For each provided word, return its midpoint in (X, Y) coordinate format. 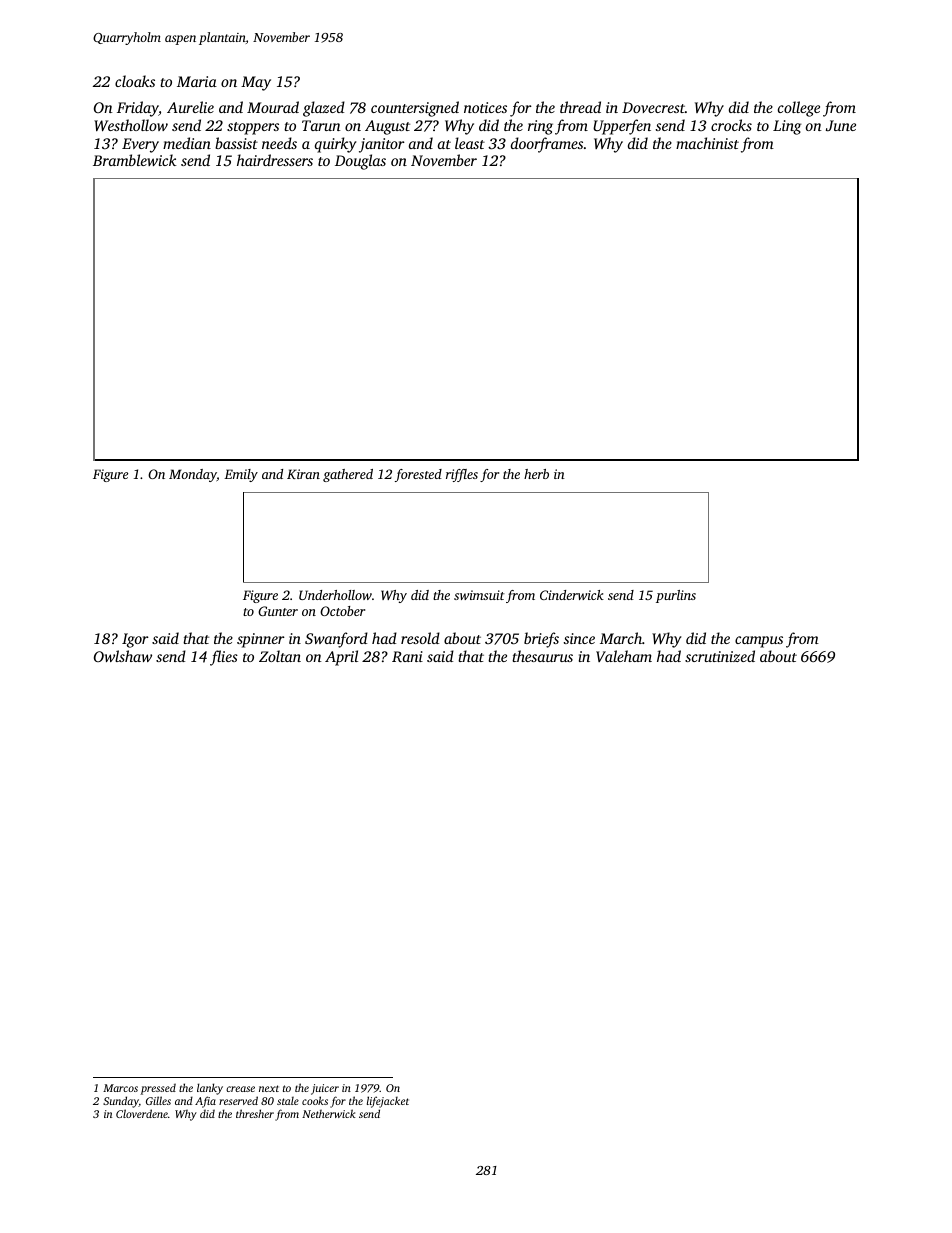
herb (536, 474)
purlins (676, 596)
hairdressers (275, 160)
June (841, 125)
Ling (787, 127)
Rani (407, 656)
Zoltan (280, 656)
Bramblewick (135, 160)
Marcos (120, 1088)
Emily (241, 475)
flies (224, 658)
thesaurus (542, 656)
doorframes (547, 145)
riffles (462, 475)
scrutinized (720, 656)
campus (759, 642)
